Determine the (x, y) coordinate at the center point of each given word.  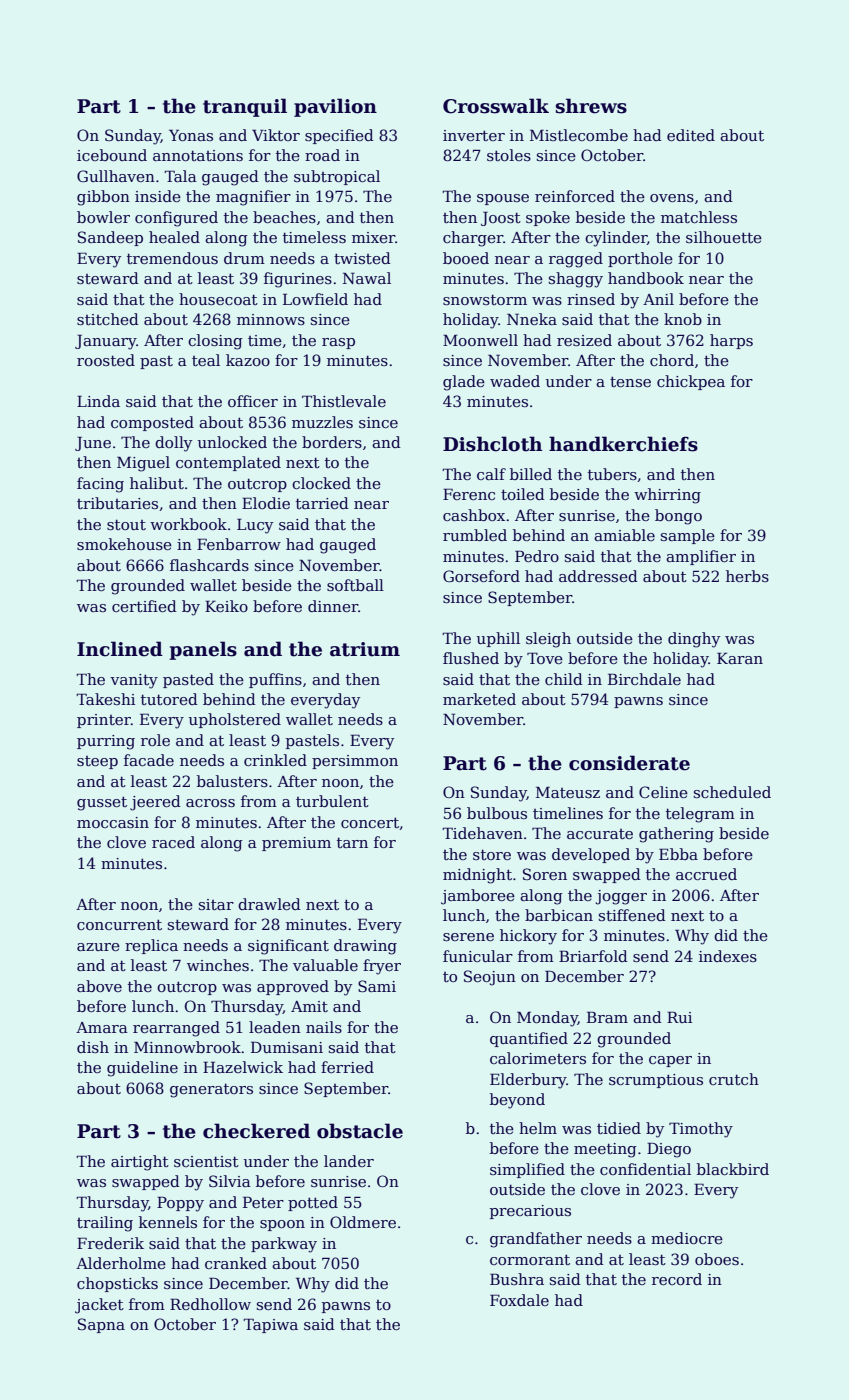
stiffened (632, 915)
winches (218, 965)
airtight (140, 1163)
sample (688, 536)
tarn (352, 842)
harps (731, 341)
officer (253, 401)
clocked (321, 483)
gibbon (103, 198)
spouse (503, 199)
